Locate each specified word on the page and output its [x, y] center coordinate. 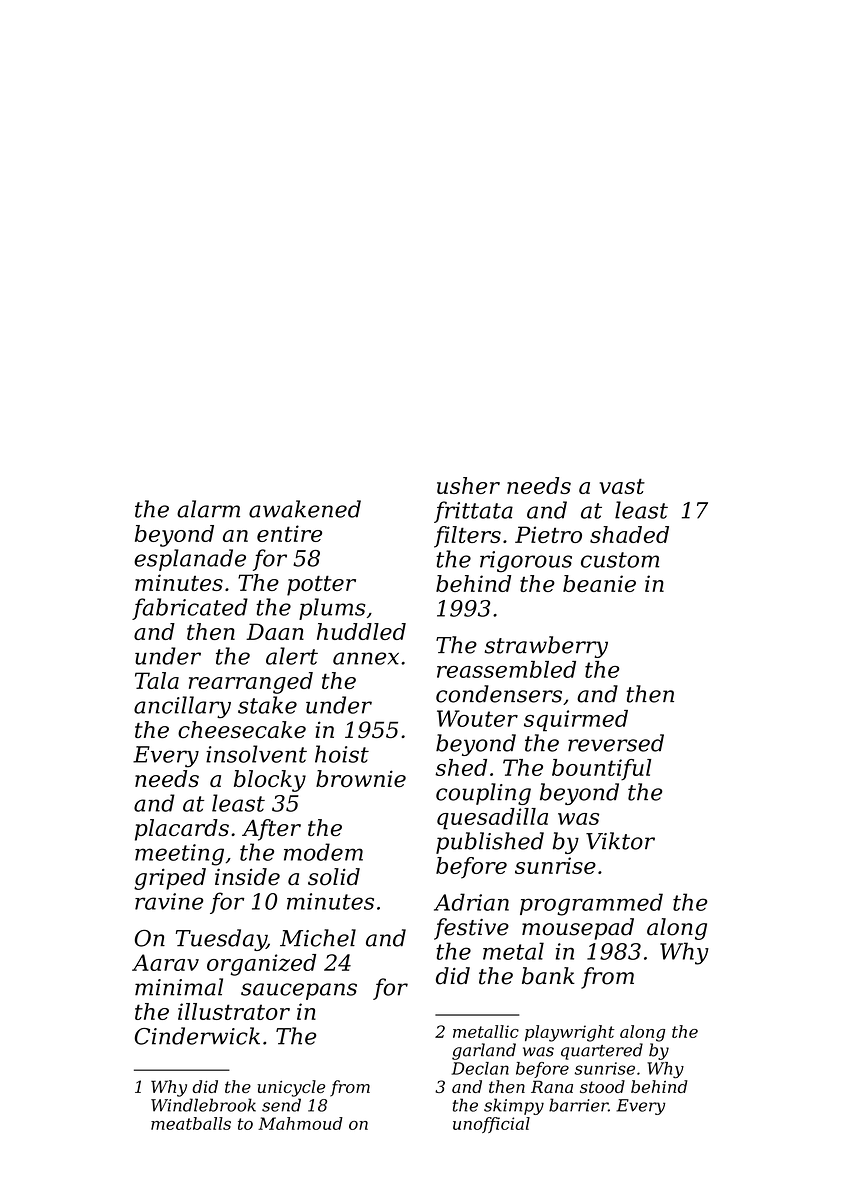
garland [484, 1051]
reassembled [506, 669]
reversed [616, 743]
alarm [208, 509]
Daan [275, 631]
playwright [570, 1033]
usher [468, 485]
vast [622, 486]
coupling [483, 794]
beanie [599, 583]
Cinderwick [197, 1036]
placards [182, 830]
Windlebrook [203, 1105]
